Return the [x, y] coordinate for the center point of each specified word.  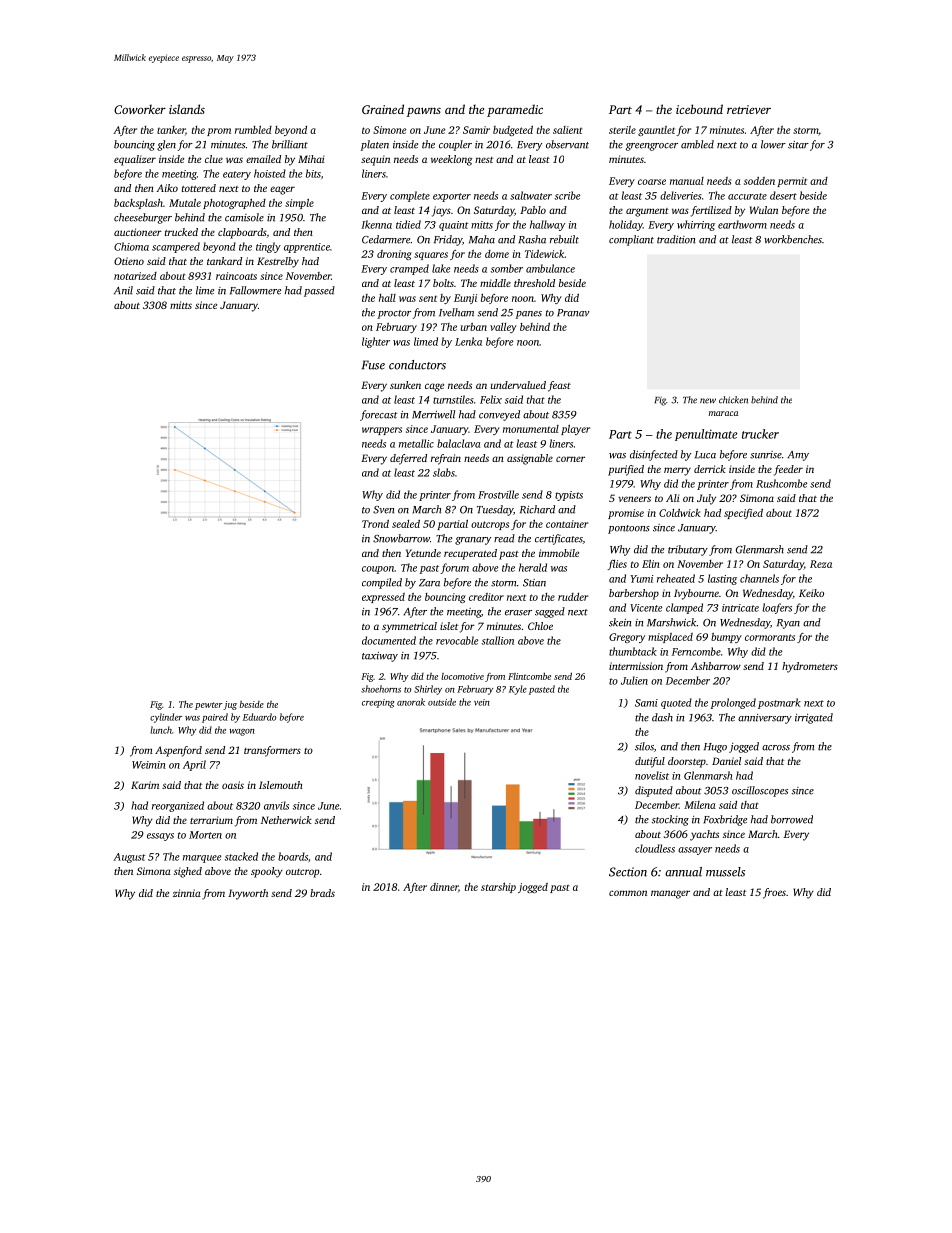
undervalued [518, 385]
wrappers [382, 431]
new [708, 401]
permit [792, 182]
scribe [567, 195]
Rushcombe [781, 483]
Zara [429, 583]
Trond [375, 524]
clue [214, 159]
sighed [188, 872]
